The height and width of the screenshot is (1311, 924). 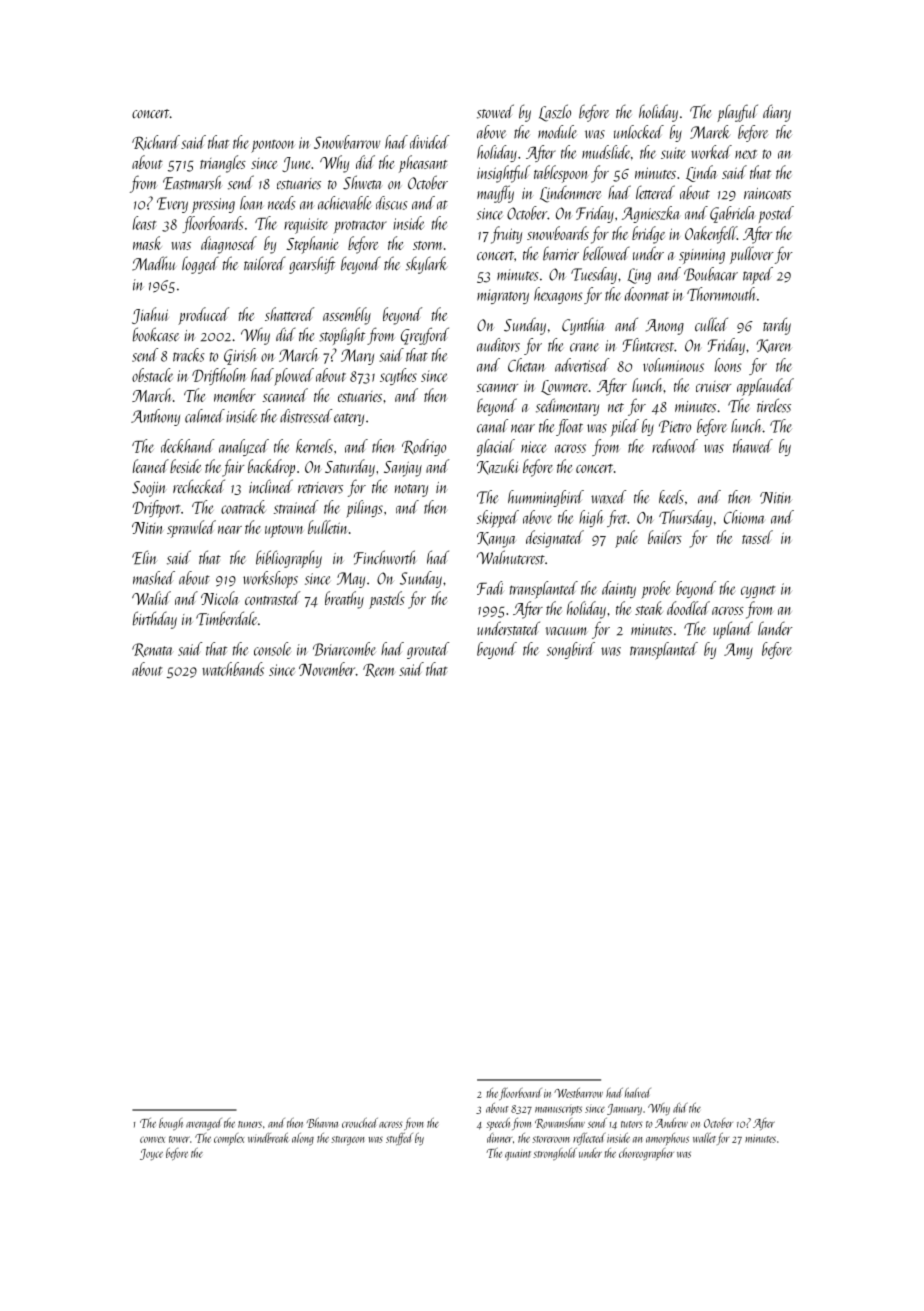 What do you see at coordinates (704, 1138) in the screenshot?
I see `wallet` at bounding box center [704, 1138].
